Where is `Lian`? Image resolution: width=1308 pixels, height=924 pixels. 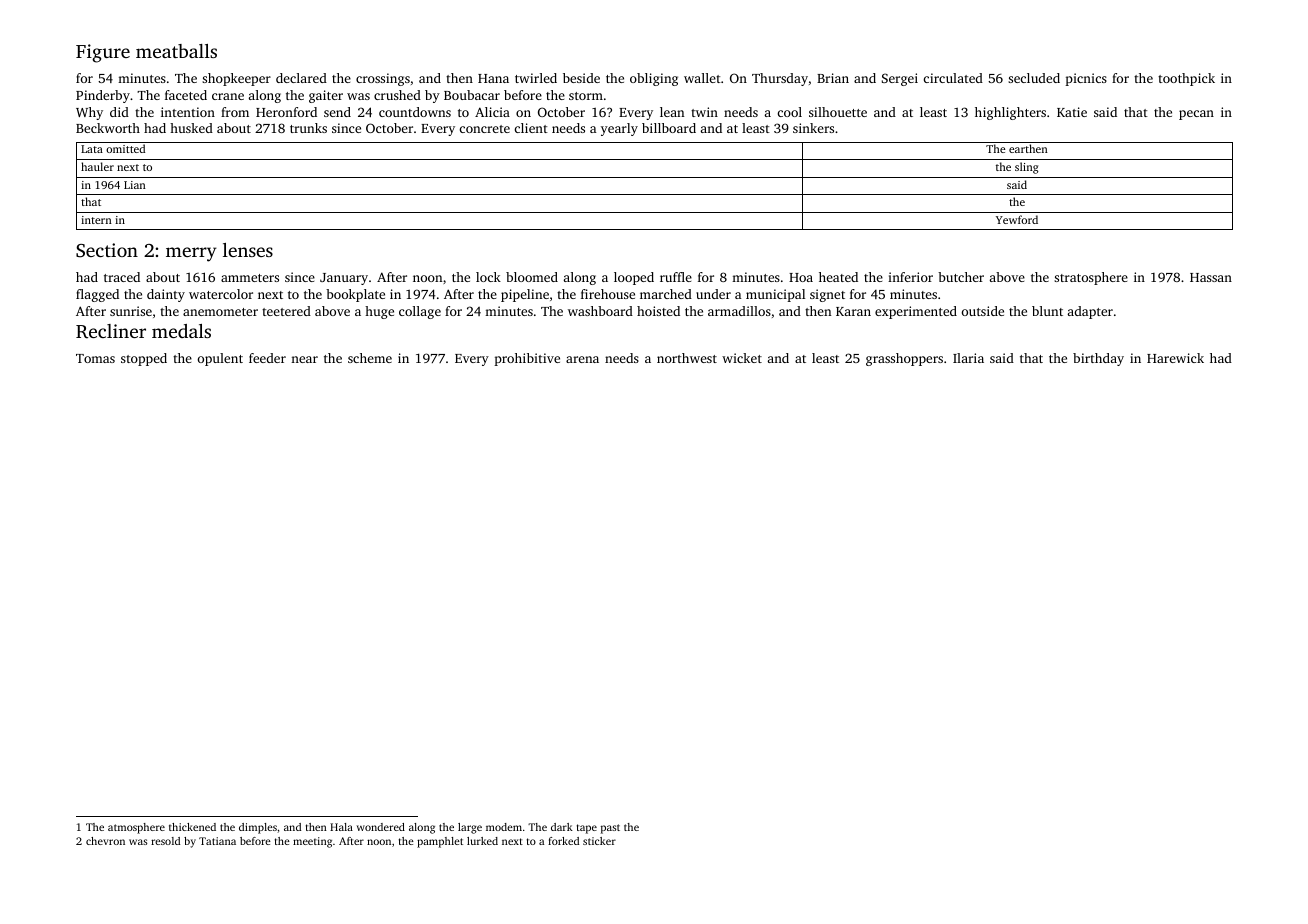 Lian is located at coordinates (135, 185).
